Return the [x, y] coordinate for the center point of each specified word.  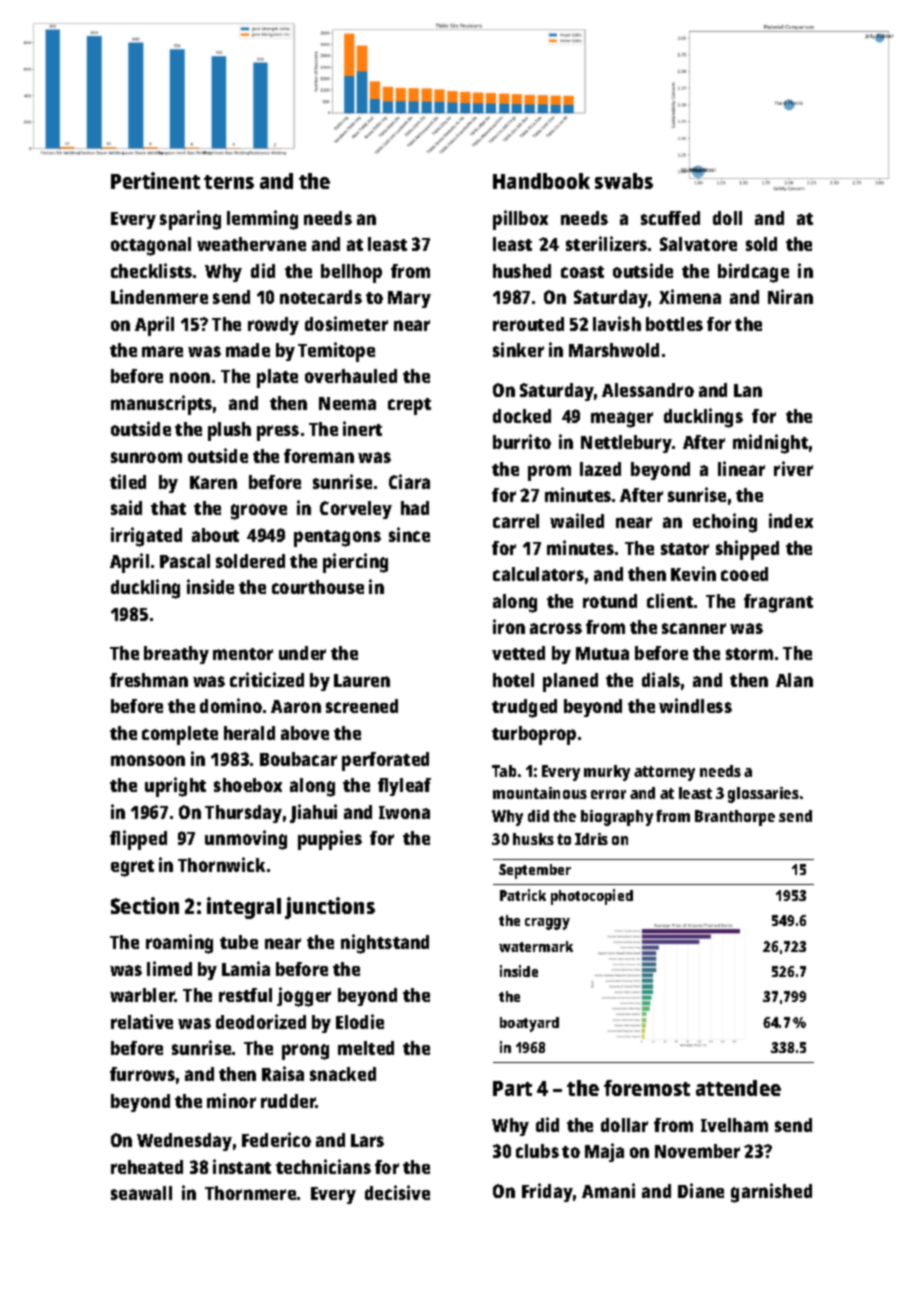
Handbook [541, 181]
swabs [624, 181]
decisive [397, 1192]
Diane [701, 1190]
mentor [243, 654]
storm [749, 654]
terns [229, 182]
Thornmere [250, 1193]
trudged [524, 708]
